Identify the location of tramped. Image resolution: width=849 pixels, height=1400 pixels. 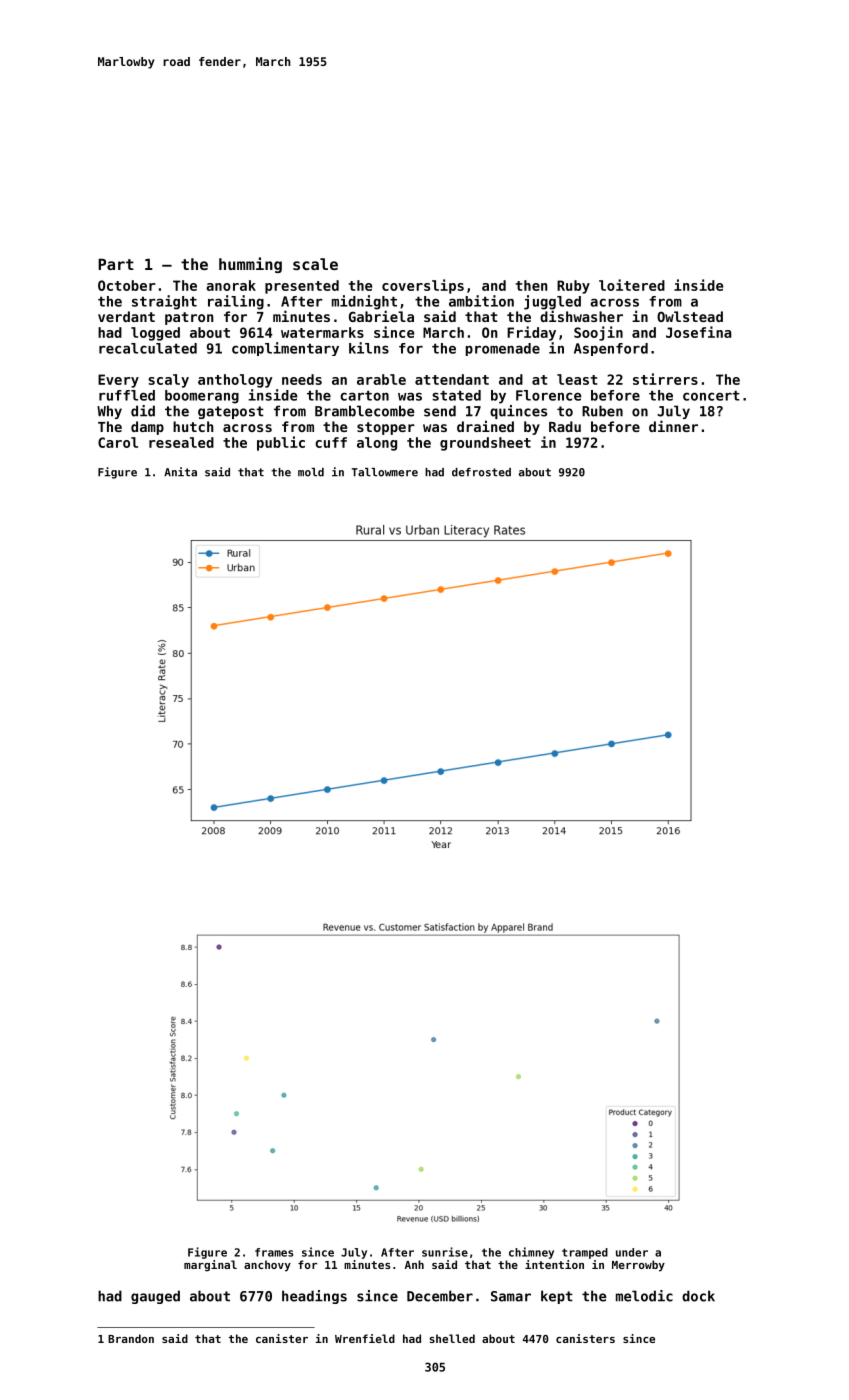
(585, 1253).
